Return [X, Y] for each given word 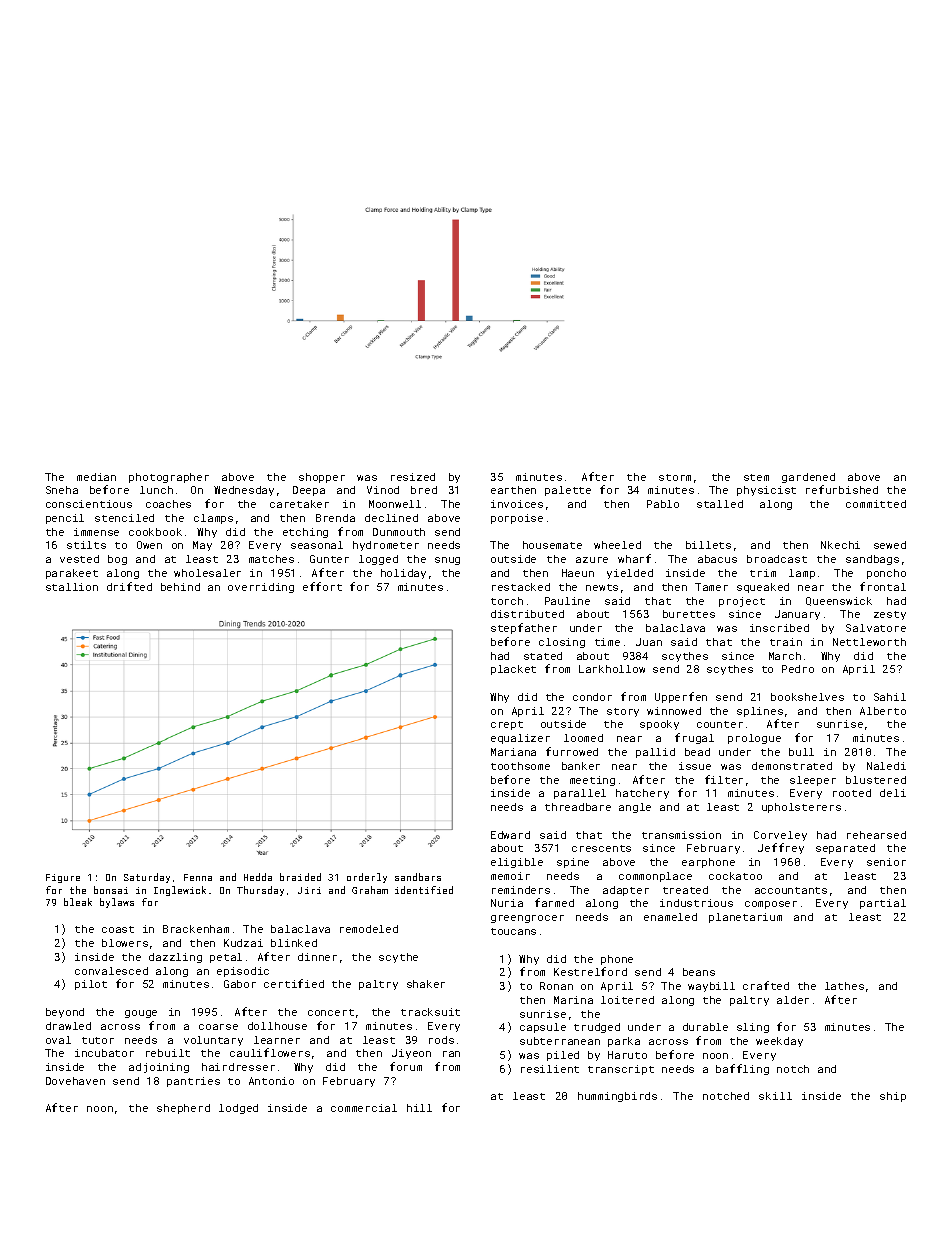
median [96, 477]
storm [675, 477]
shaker [426, 984]
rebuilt [168, 1053]
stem [756, 477]
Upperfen [681, 697]
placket [513, 670]
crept [507, 725]
